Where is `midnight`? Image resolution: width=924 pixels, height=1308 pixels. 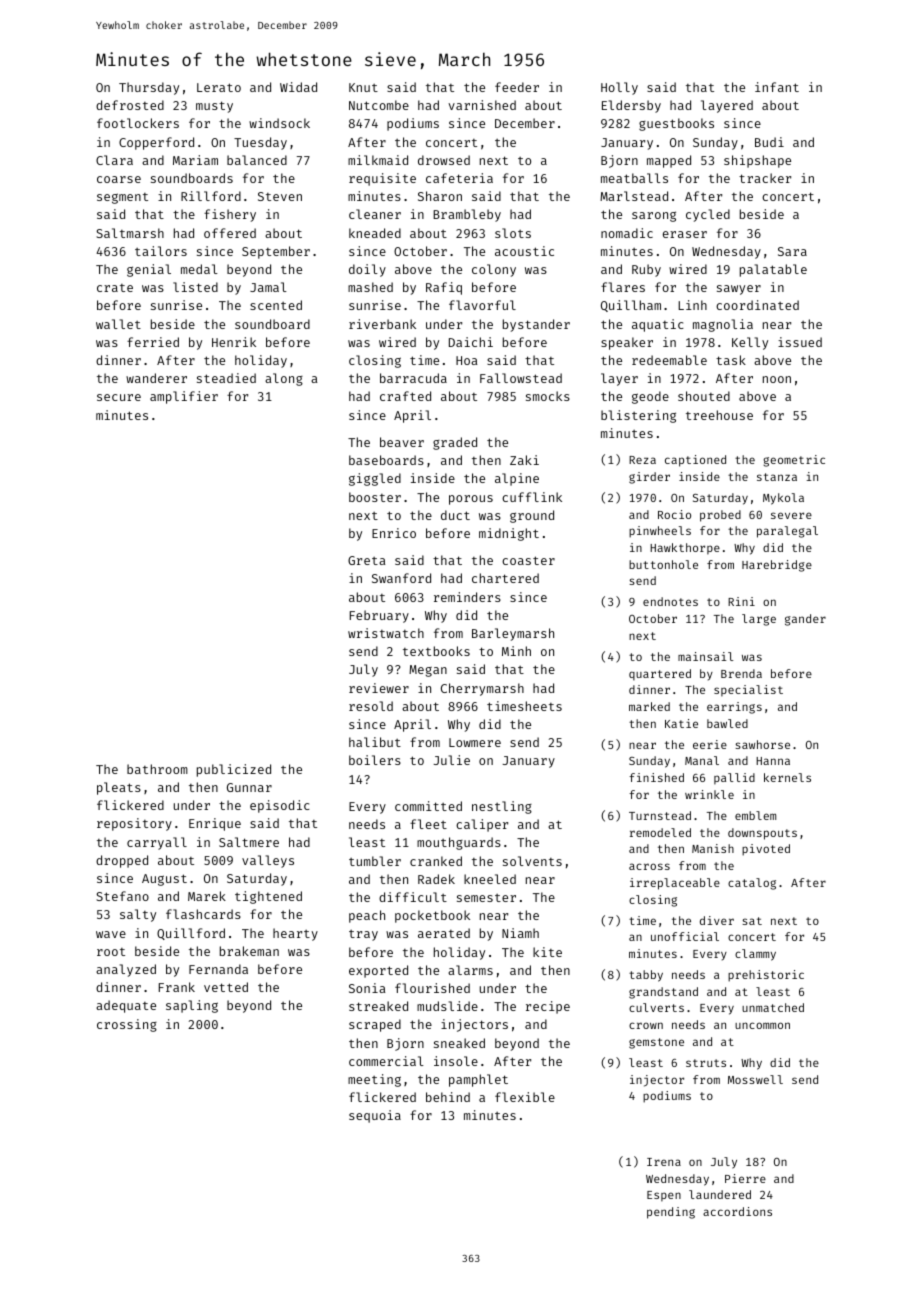 midnight is located at coordinates (509, 534).
